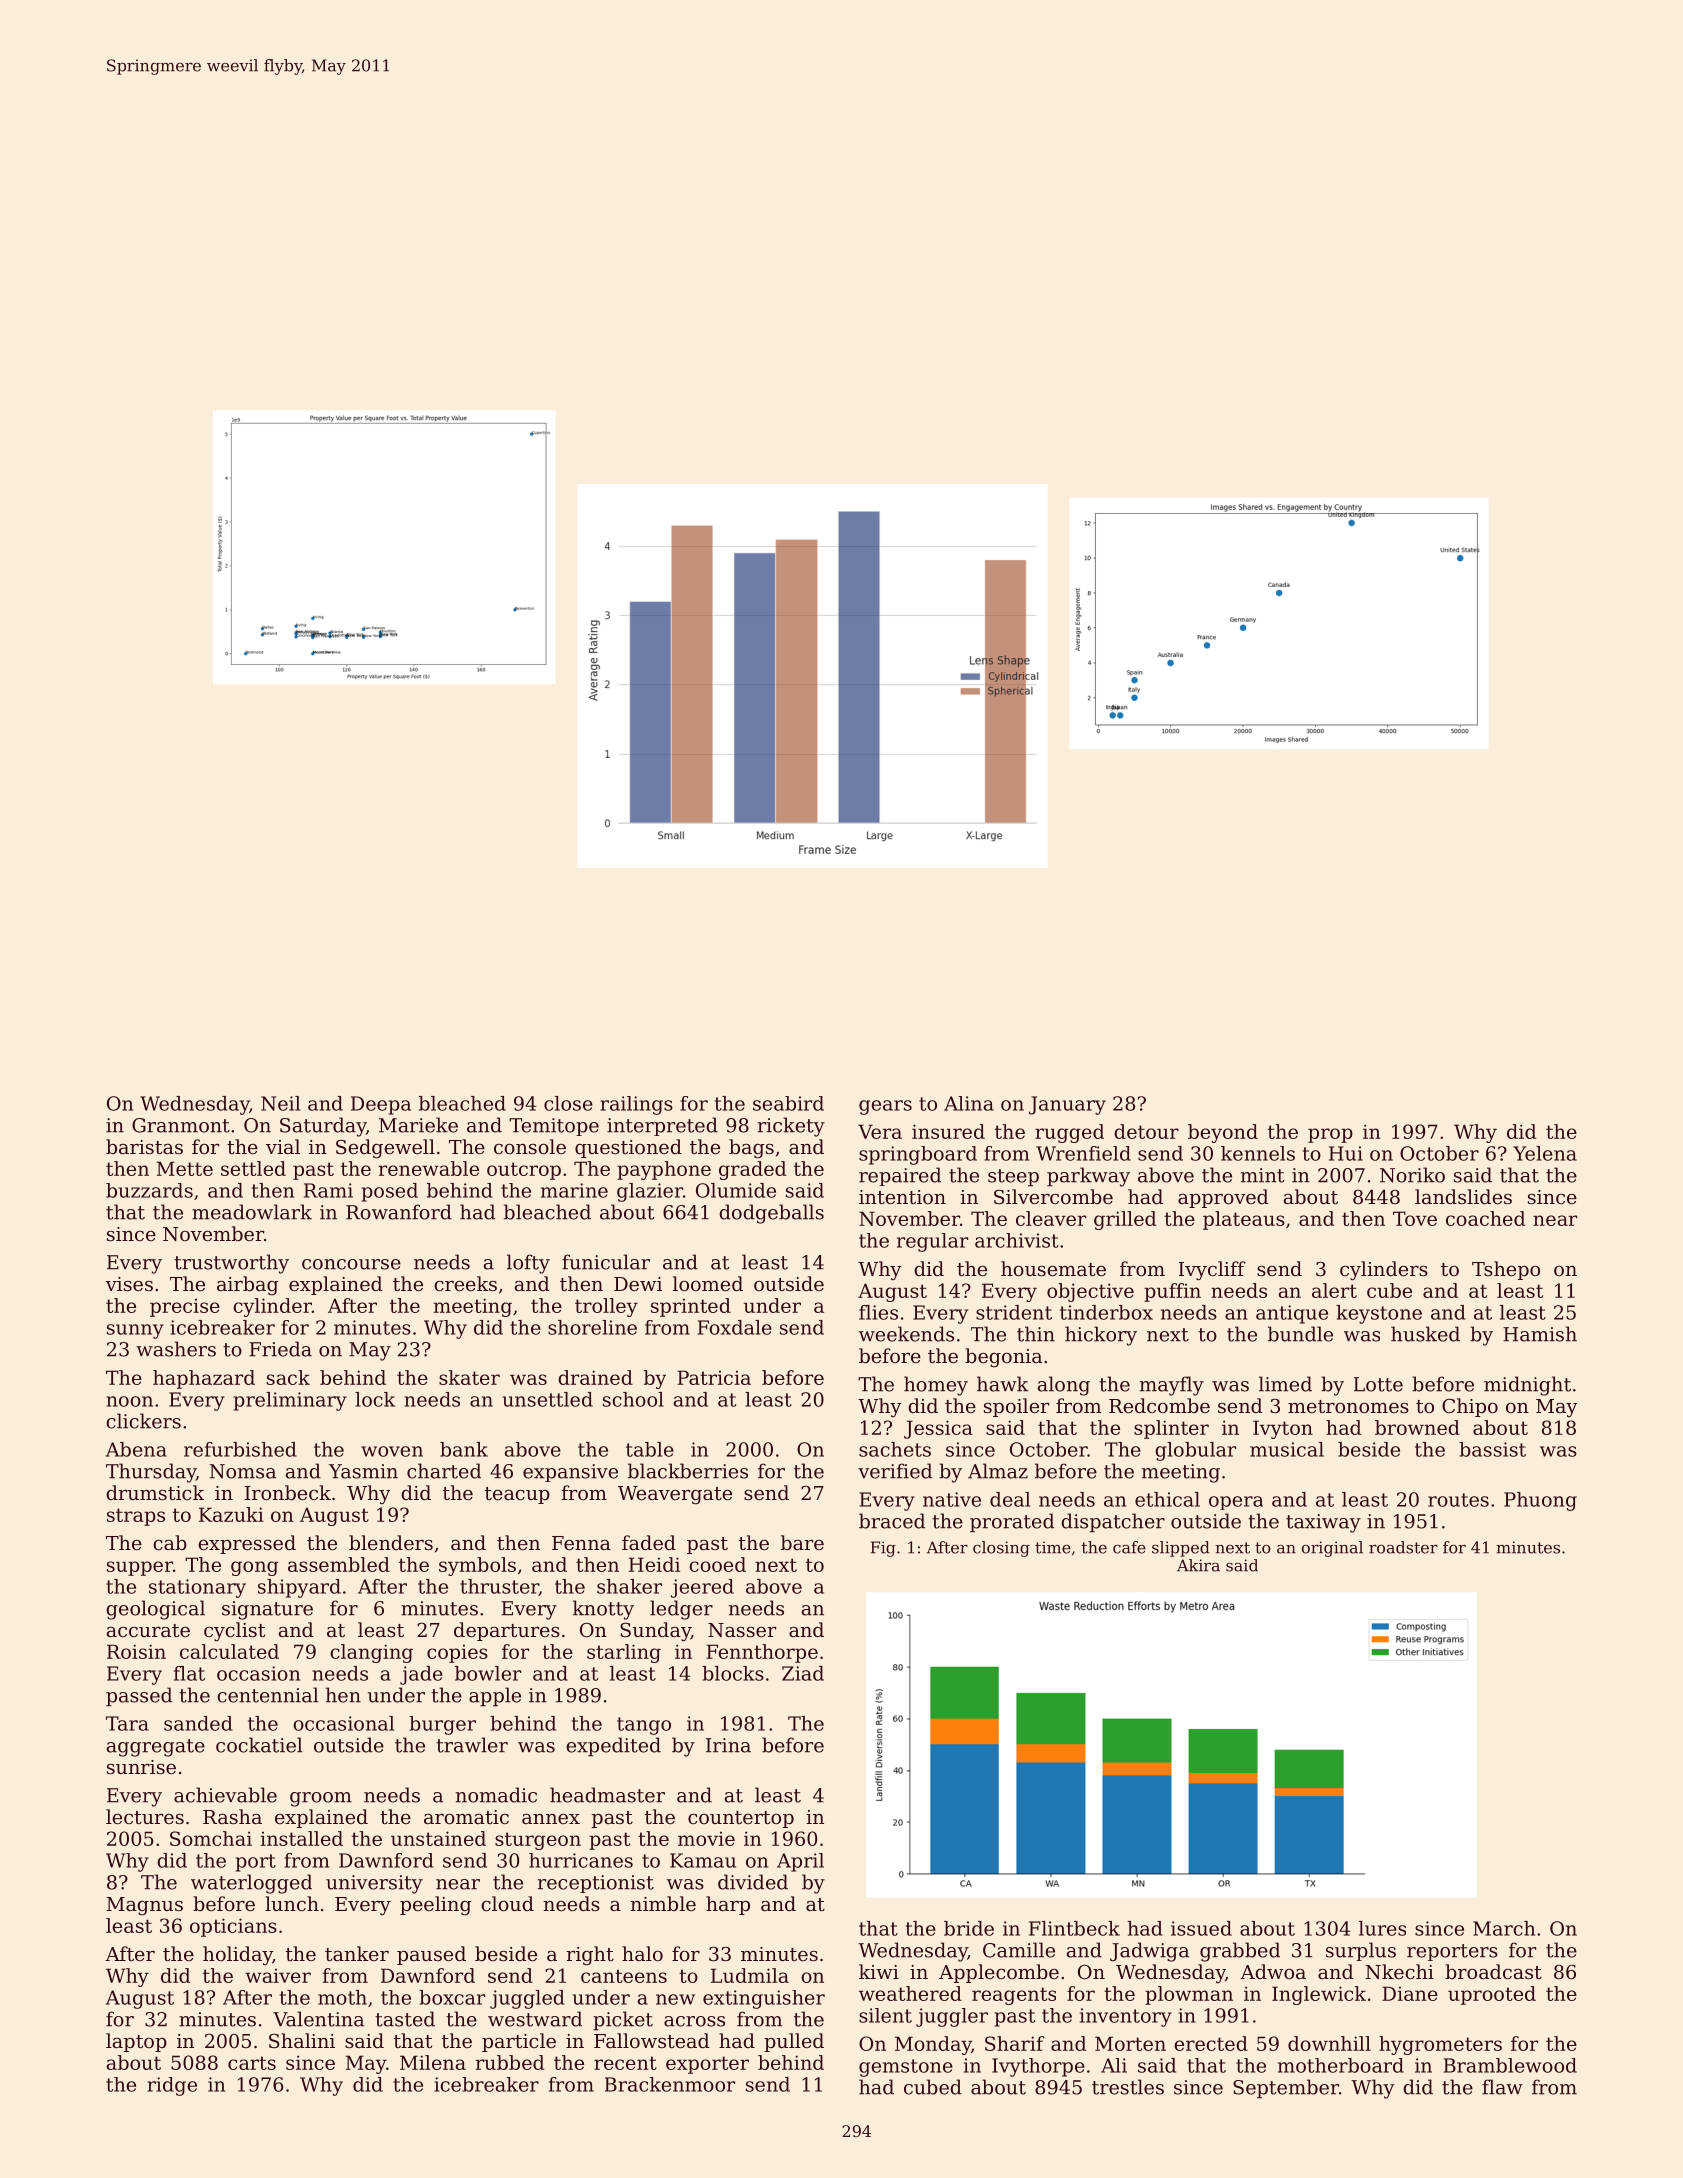 The image size is (1683, 2178). Describe the element at coordinates (1038, 2067) in the screenshot. I see `Ivythorpe` at that location.
